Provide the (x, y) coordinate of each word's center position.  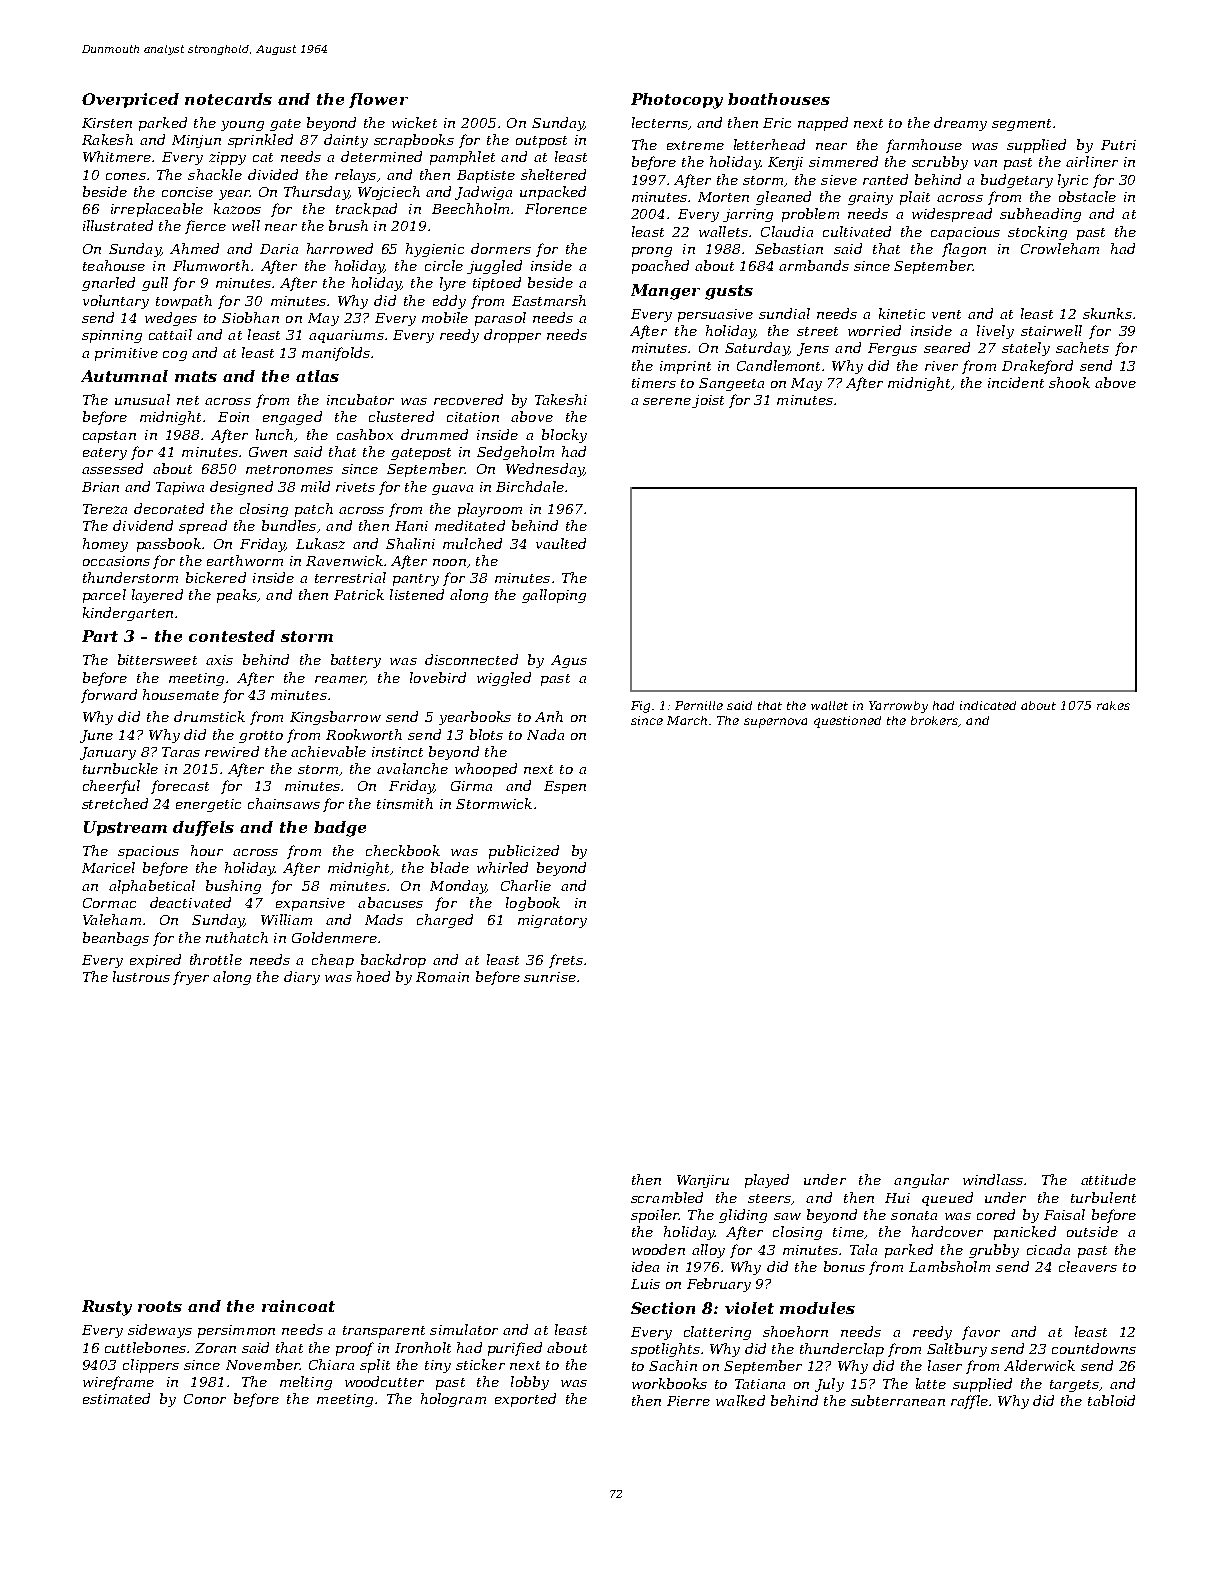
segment (1021, 125)
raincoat (298, 1306)
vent (946, 314)
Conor (205, 1399)
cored (996, 1214)
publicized (524, 852)
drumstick (209, 716)
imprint (685, 367)
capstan (109, 437)
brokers (935, 721)
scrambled (667, 1197)
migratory (552, 921)
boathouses (779, 99)
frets (566, 961)
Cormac (109, 903)
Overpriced (130, 100)
